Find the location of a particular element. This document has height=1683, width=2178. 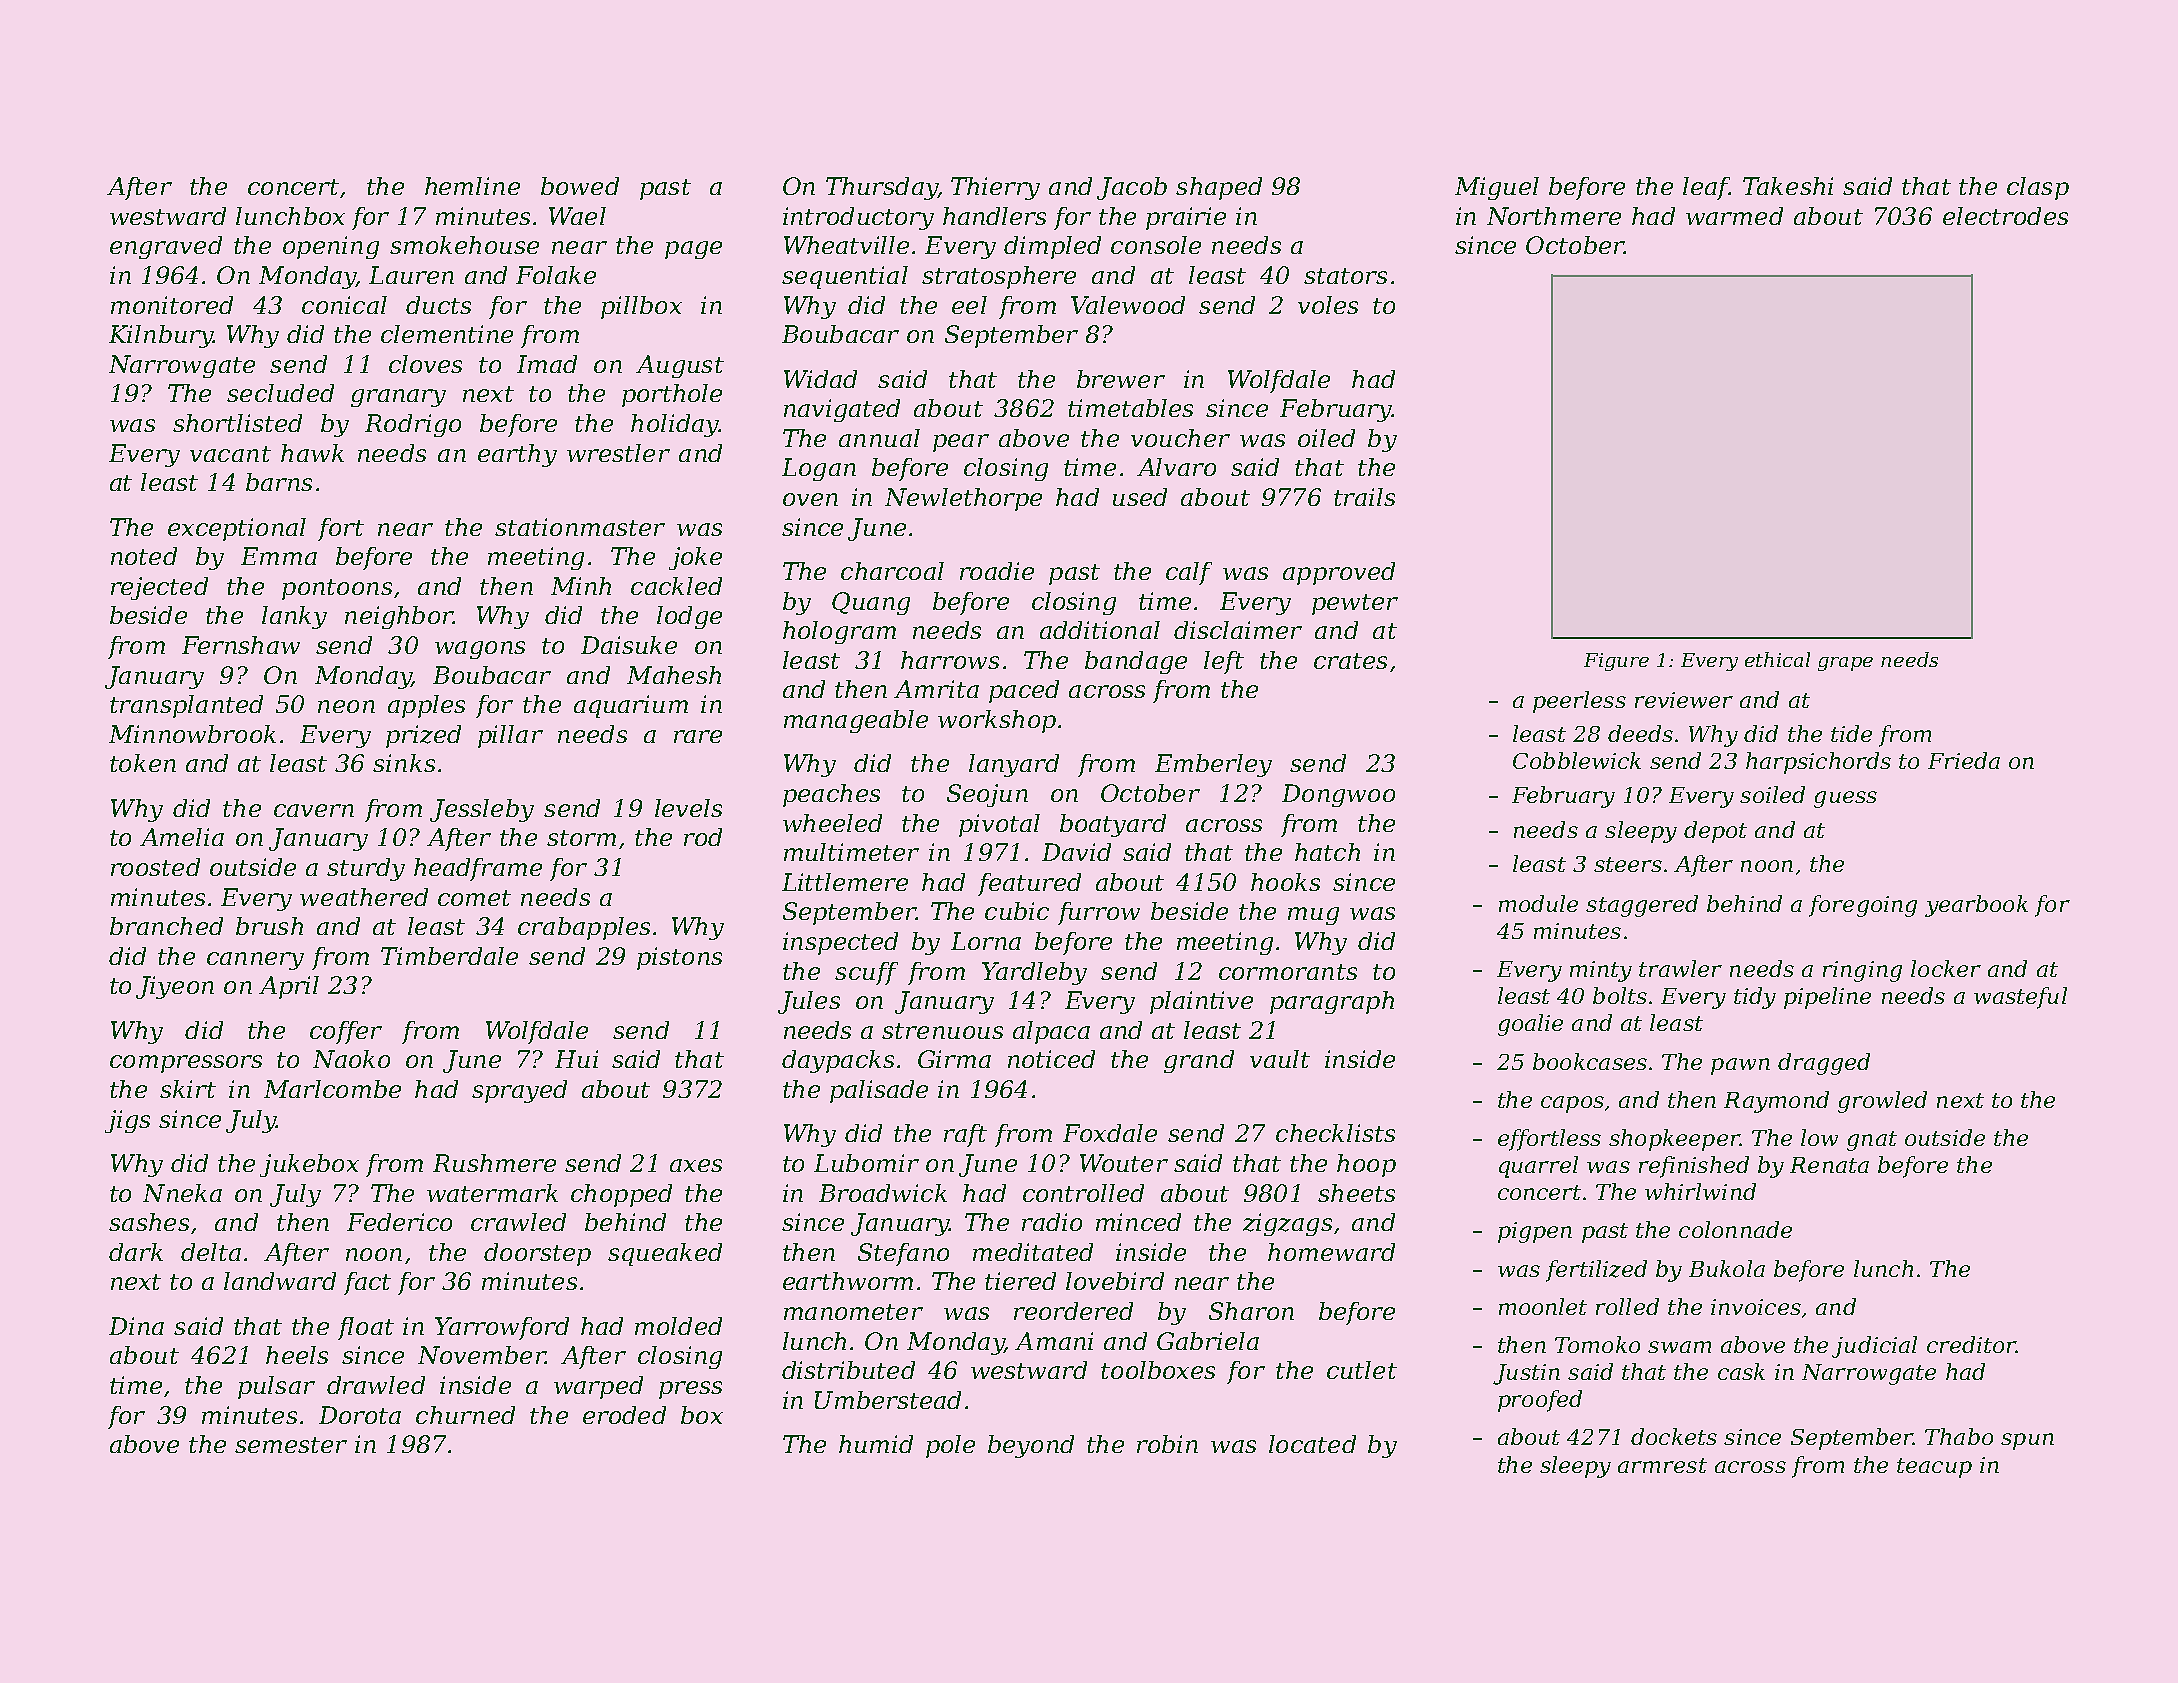

electrodes is located at coordinates (2005, 216).
